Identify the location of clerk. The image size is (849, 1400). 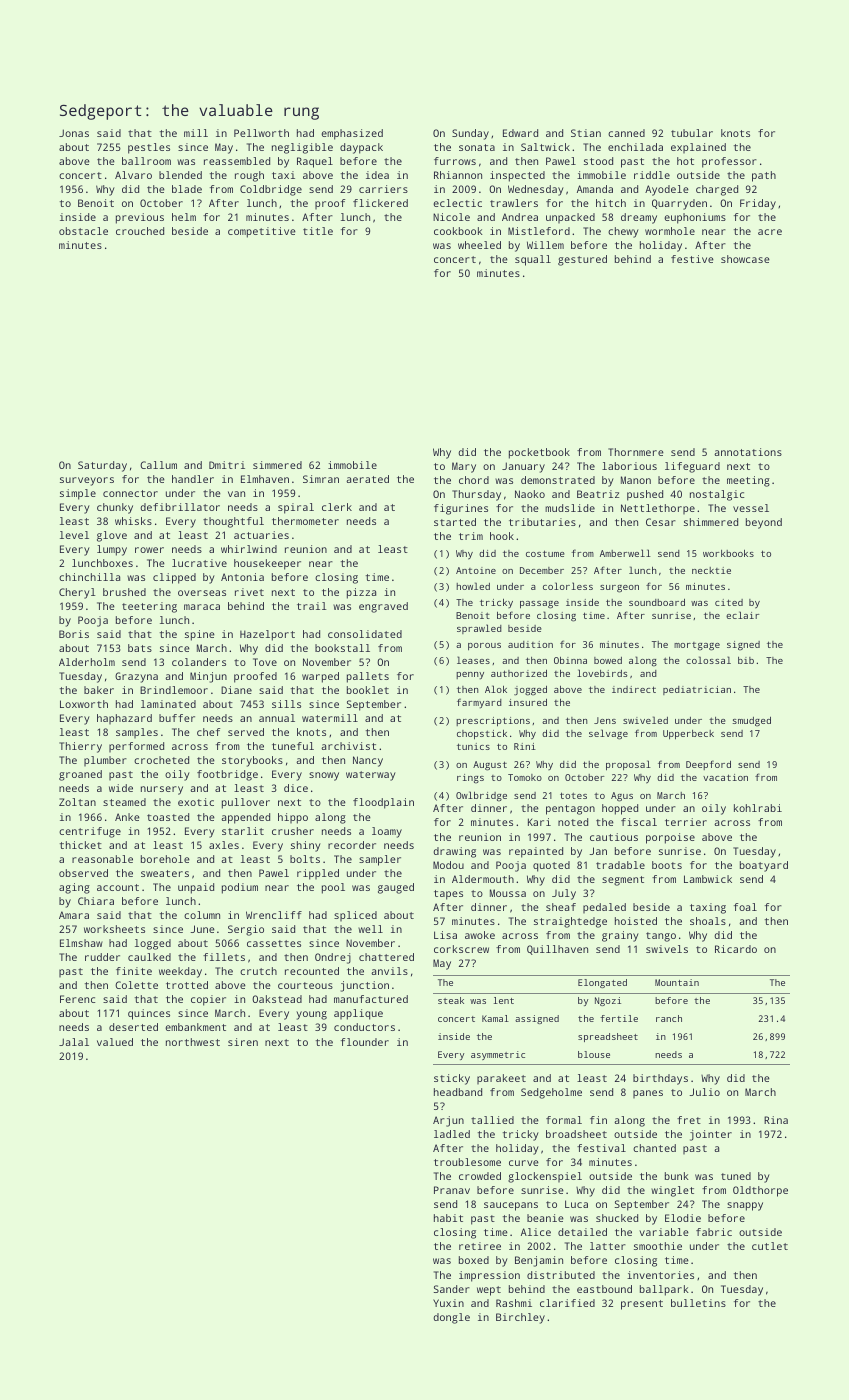
(337, 507).
